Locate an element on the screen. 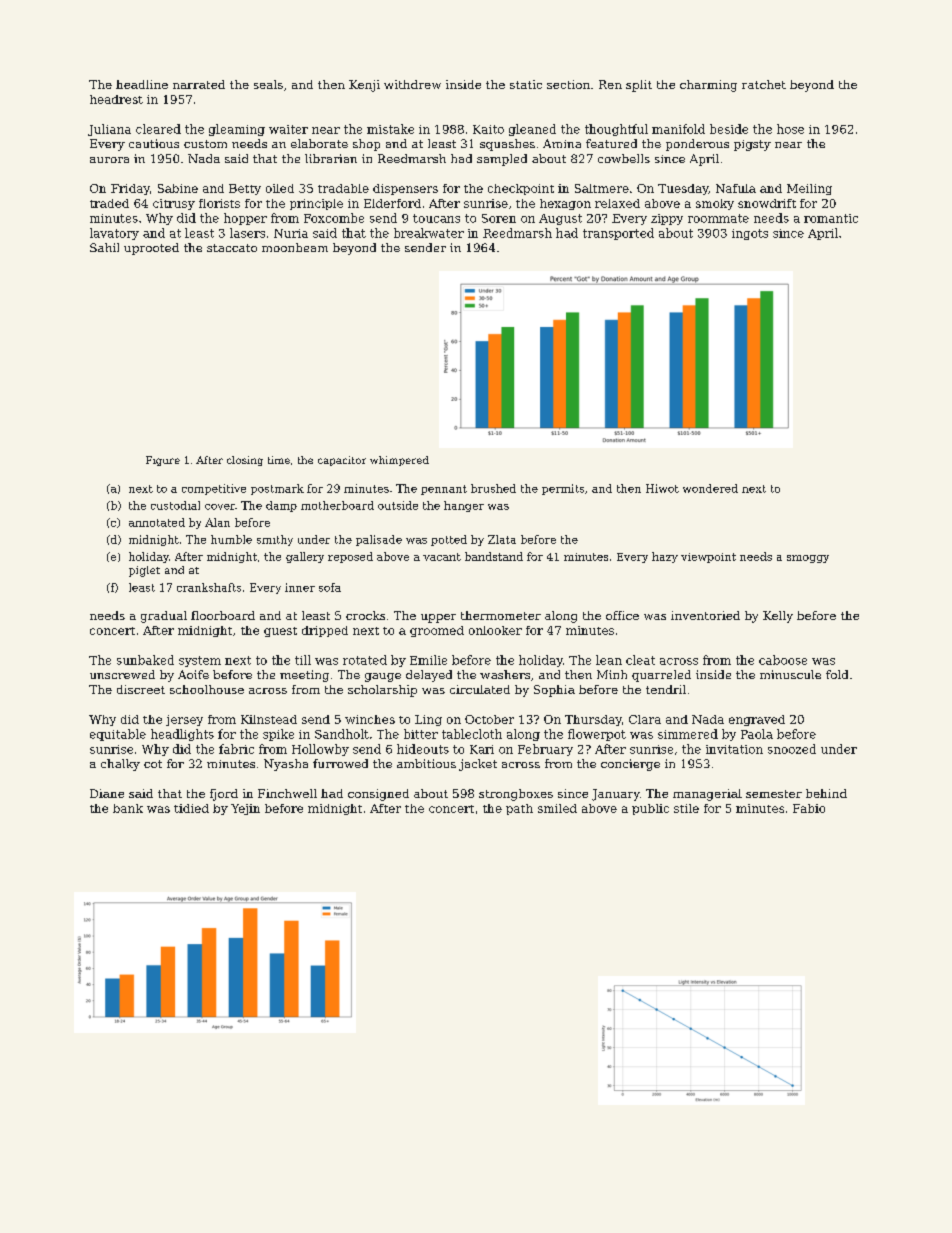 Image resolution: width=952 pixels, height=1233 pixels. capacitor is located at coordinates (342, 461).
